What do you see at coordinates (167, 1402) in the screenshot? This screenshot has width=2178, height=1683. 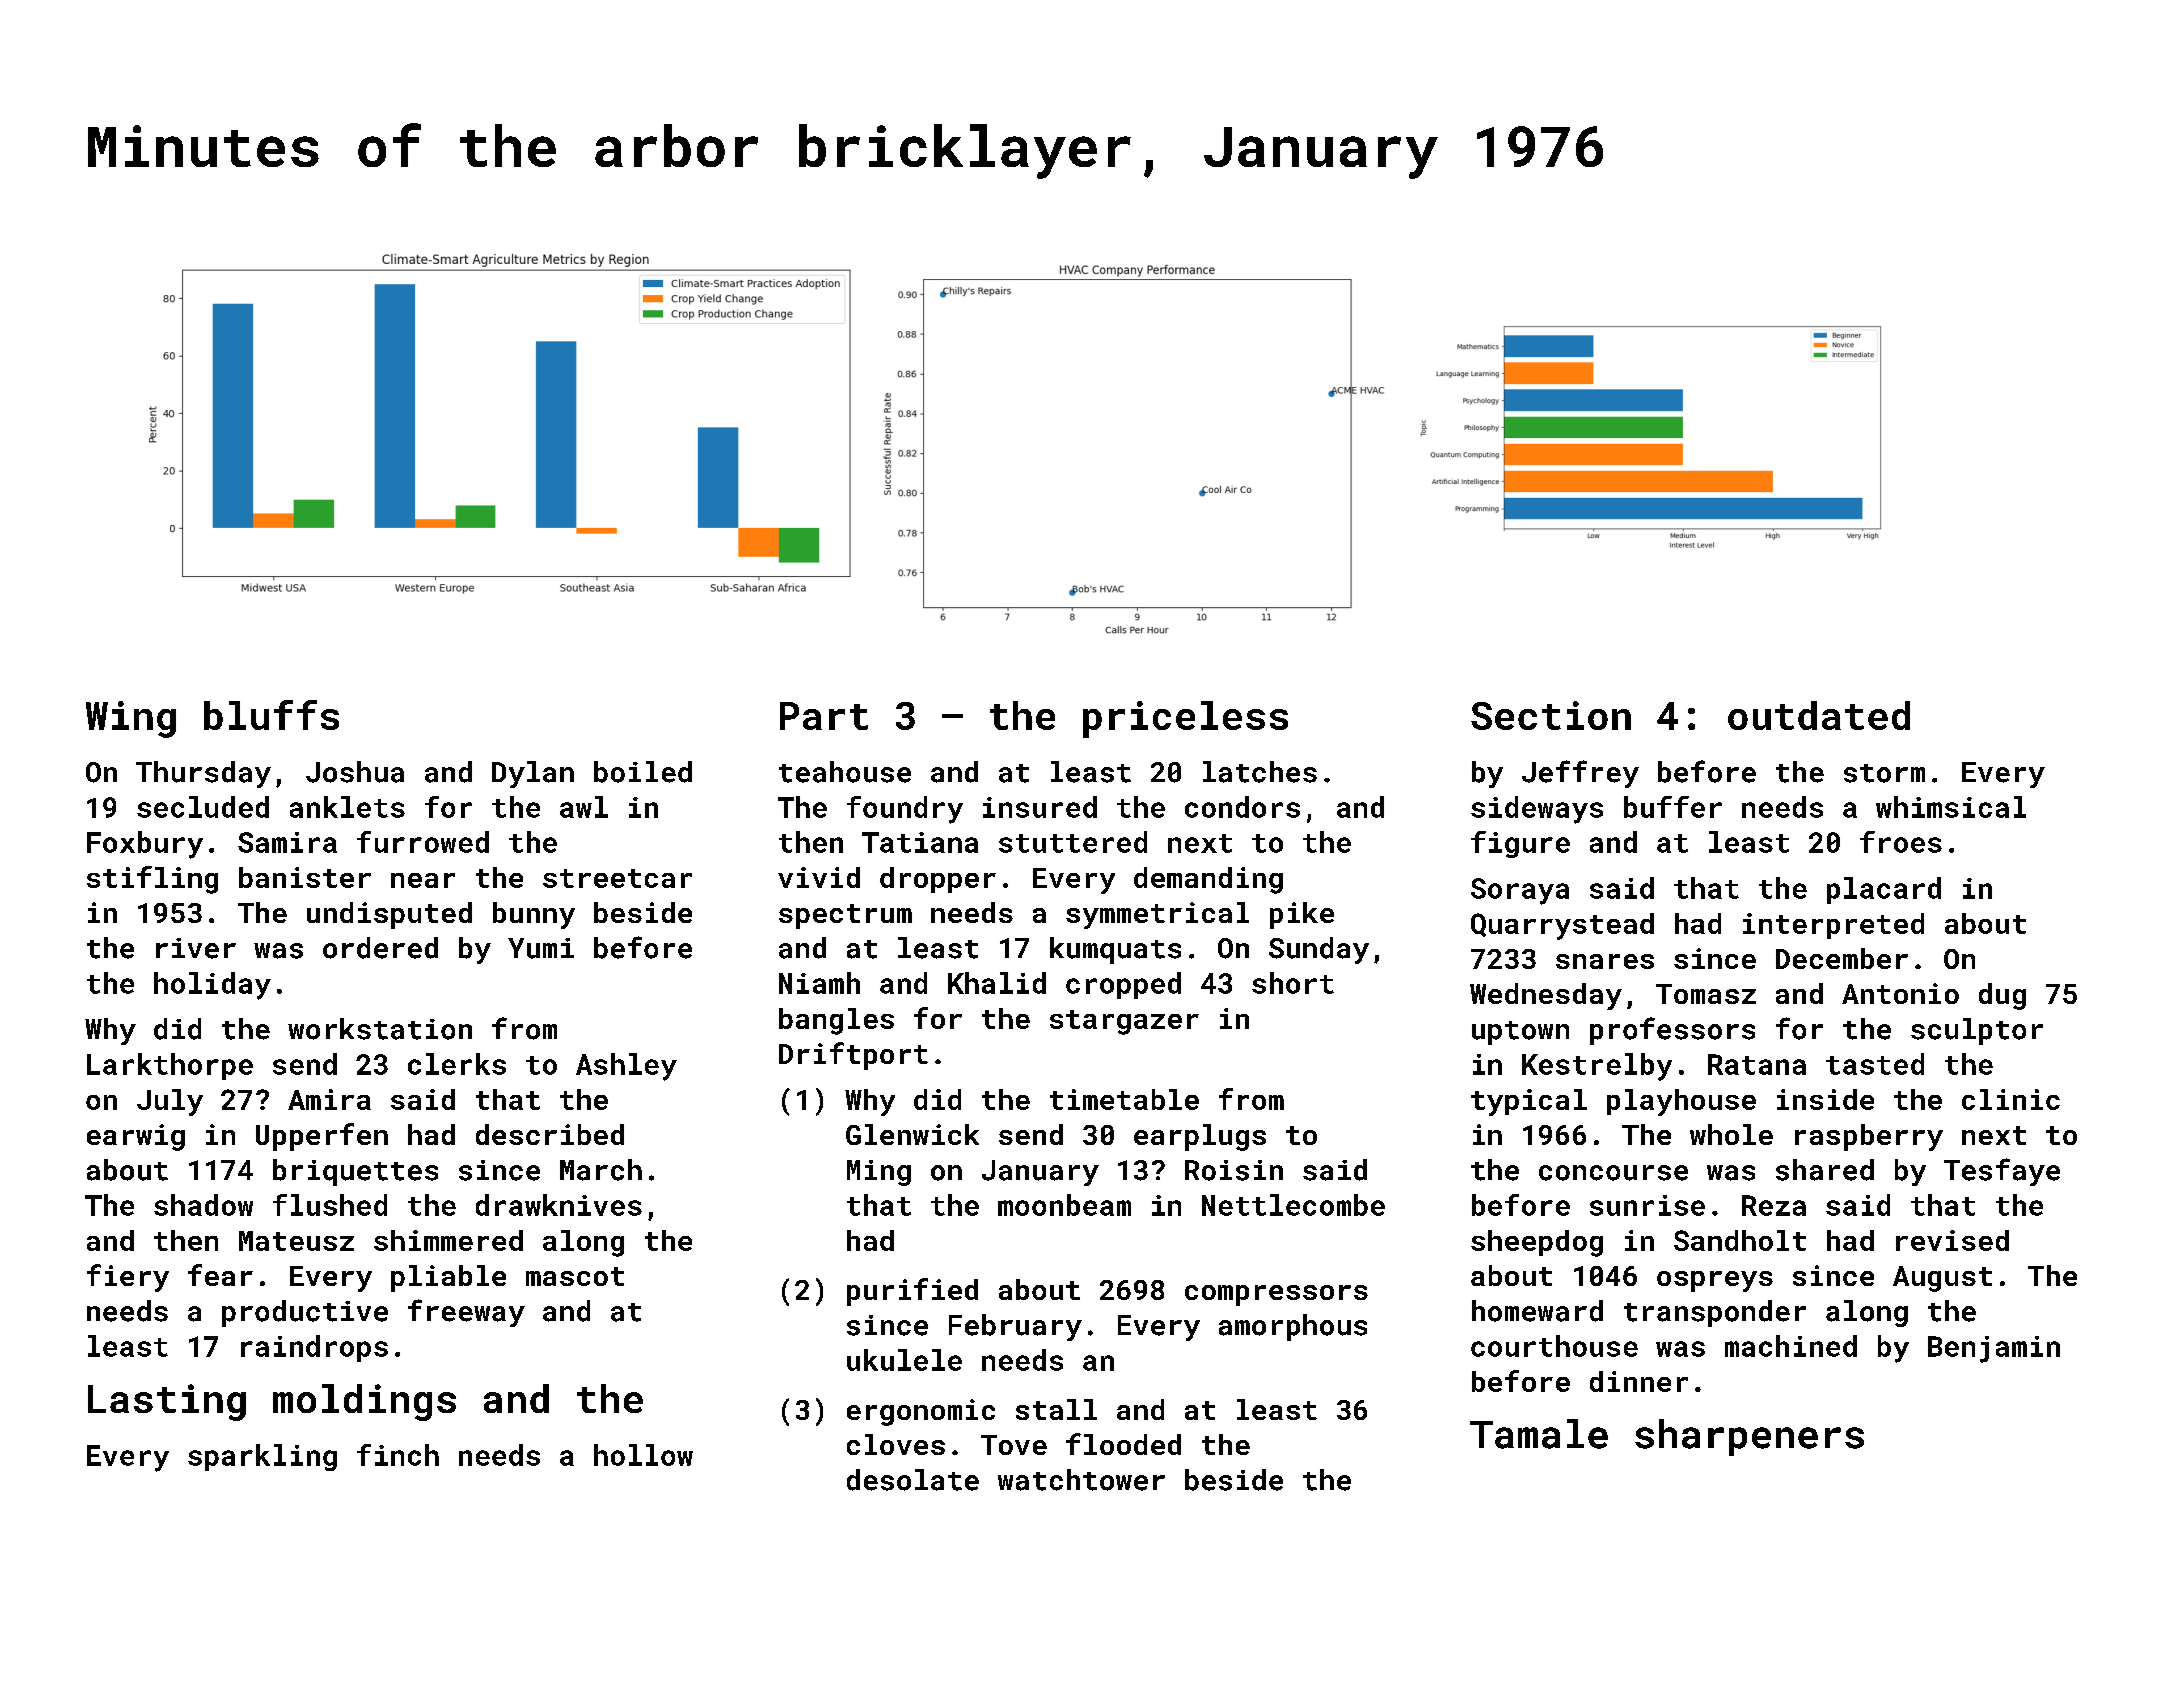 I see `Lasting` at bounding box center [167, 1402].
